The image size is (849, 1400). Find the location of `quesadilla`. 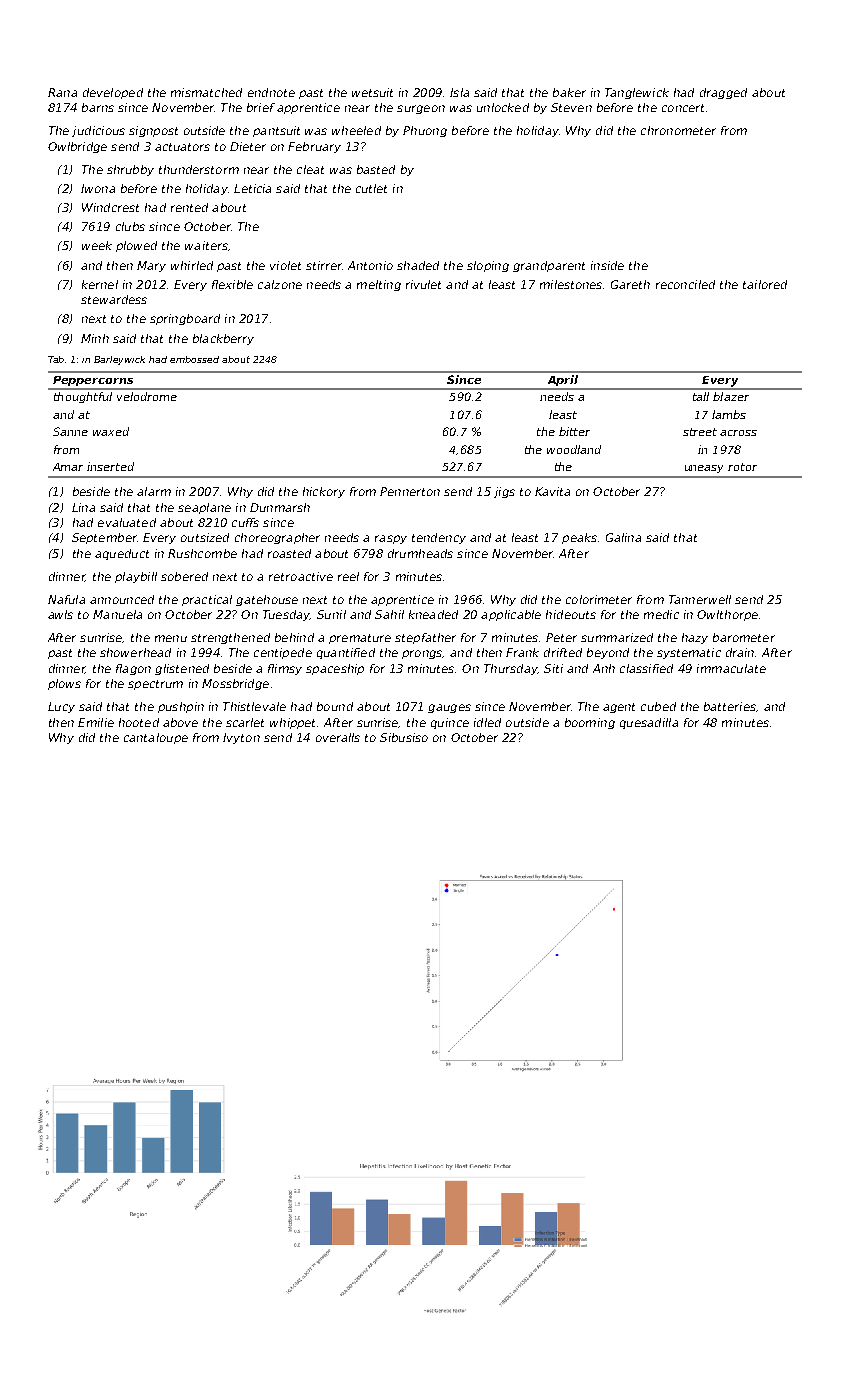

quesadilla is located at coordinates (649, 723).
